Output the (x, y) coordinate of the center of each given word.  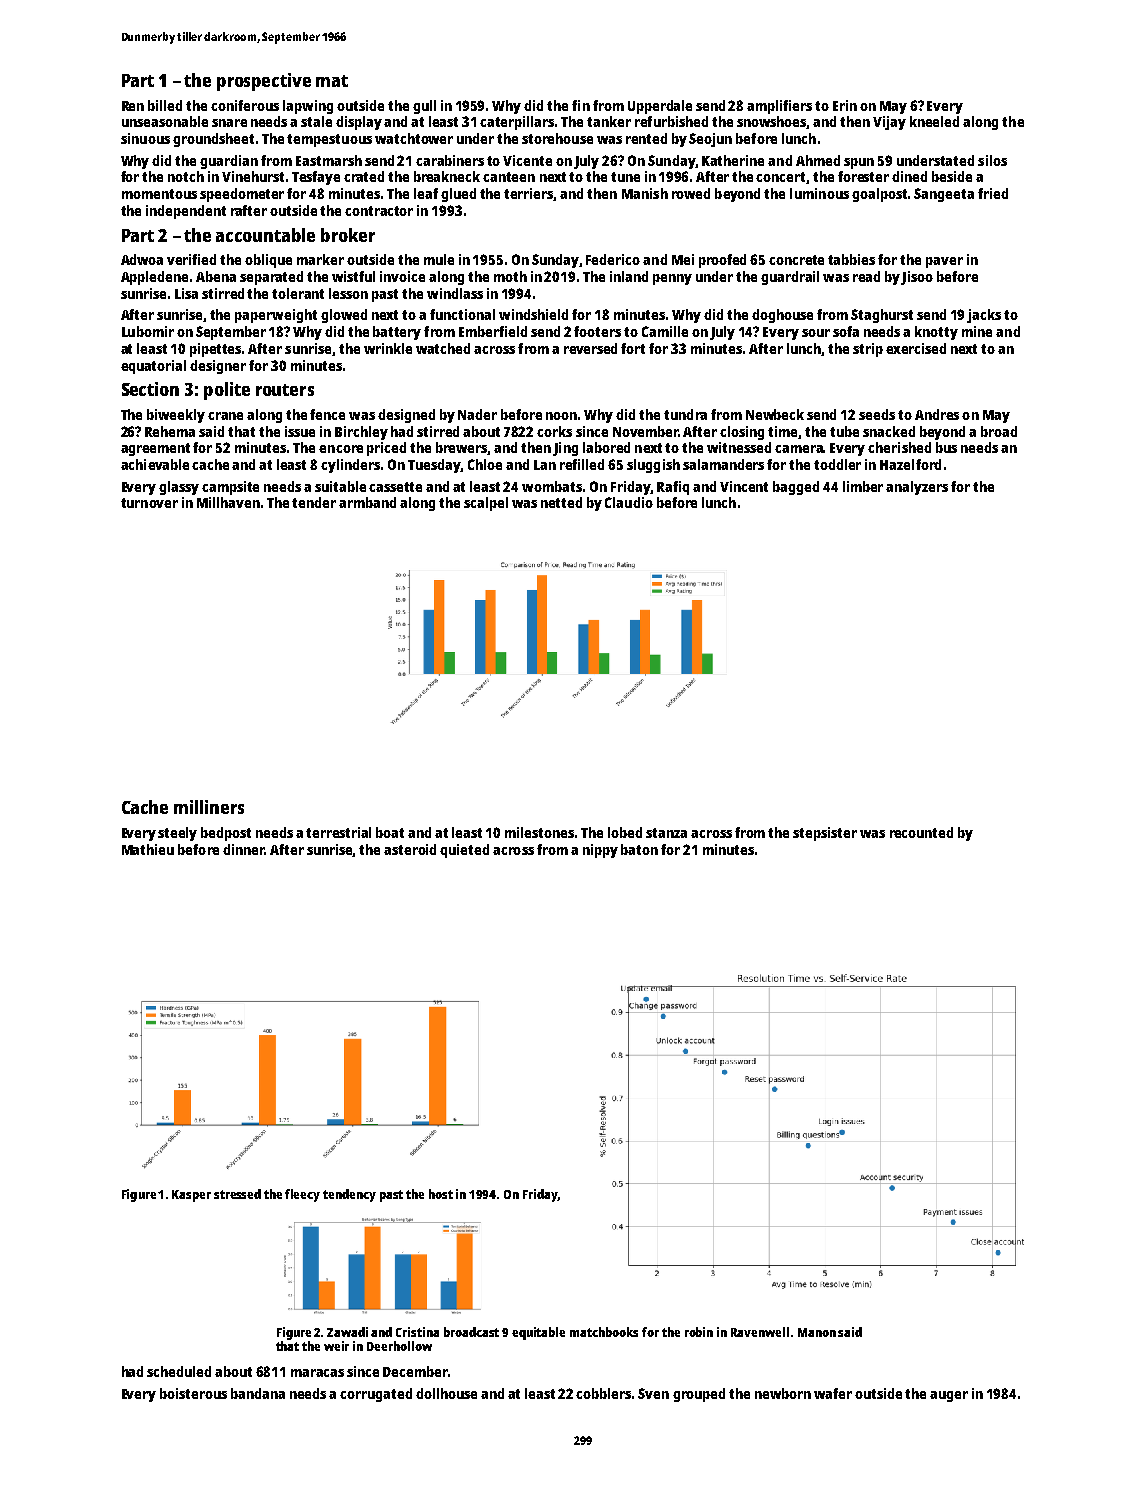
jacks (984, 316)
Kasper (191, 1196)
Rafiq (673, 488)
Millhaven (228, 502)
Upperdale (660, 107)
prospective (264, 82)
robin (699, 1332)
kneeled (934, 121)
